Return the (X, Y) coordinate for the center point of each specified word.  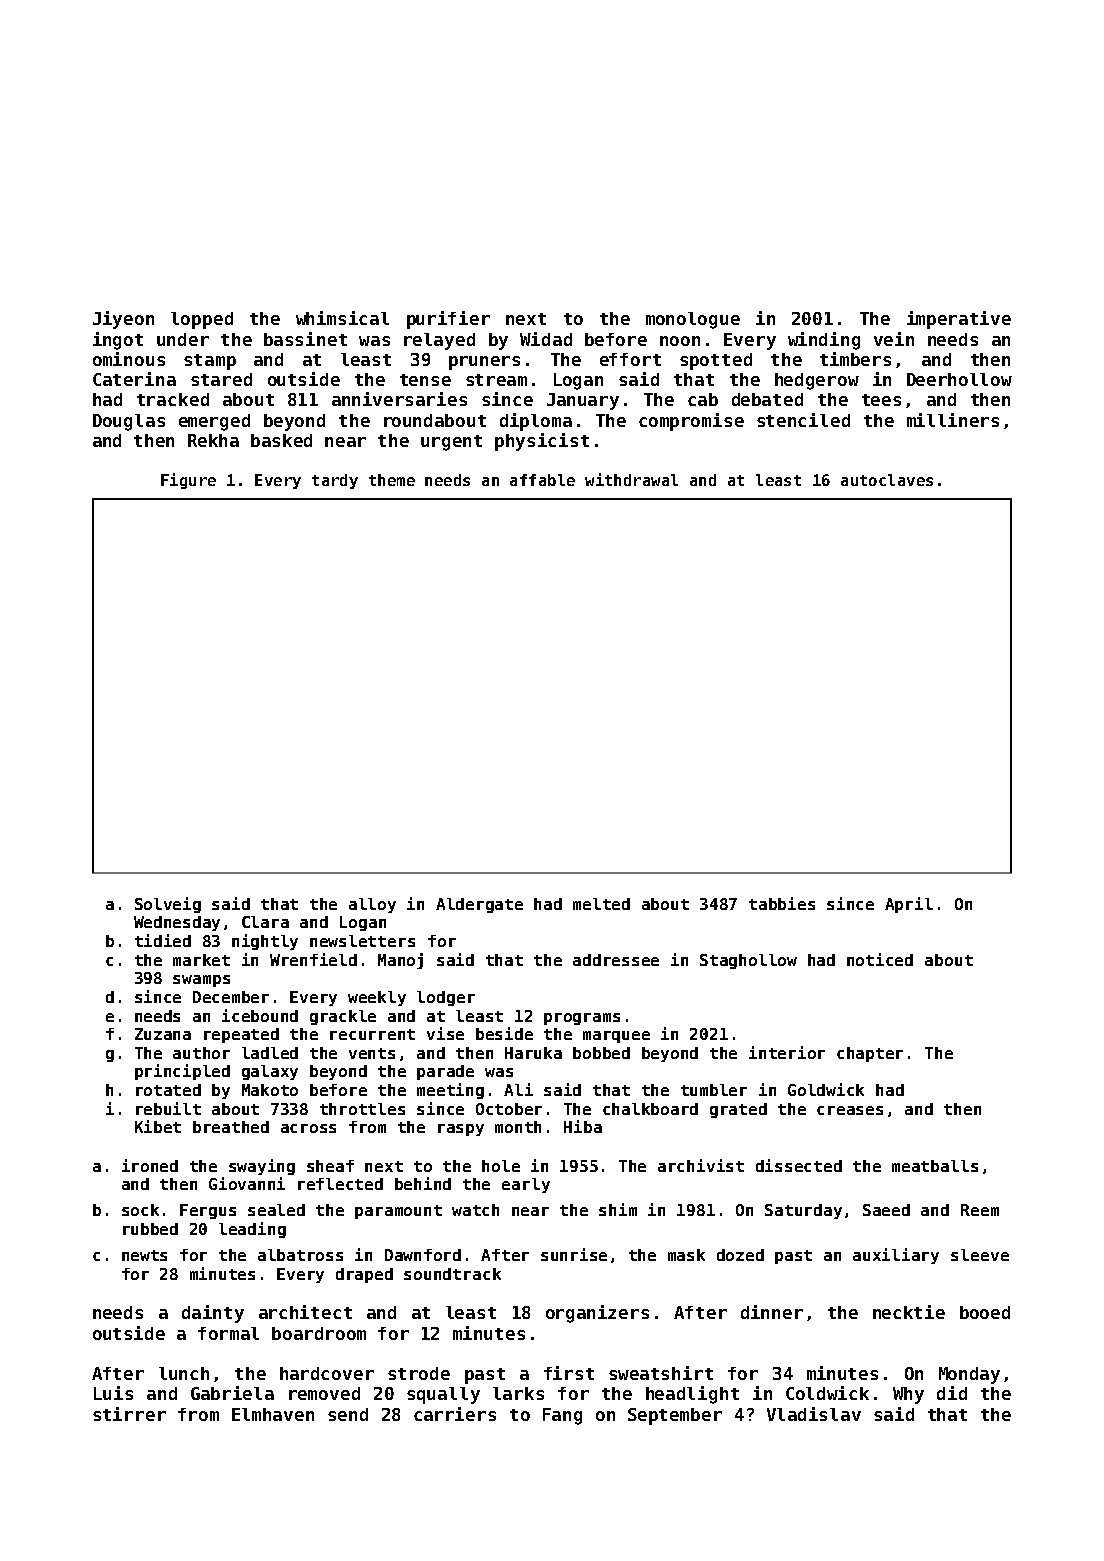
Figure (188, 481)
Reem (980, 1210)
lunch (184, 1373)
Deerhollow (959, 379)
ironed (150, 1165)
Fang (562, 1416)
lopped (202, 320)
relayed (439, 341)
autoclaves (887, 480)
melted (601, 904)
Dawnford (423, 1255)
